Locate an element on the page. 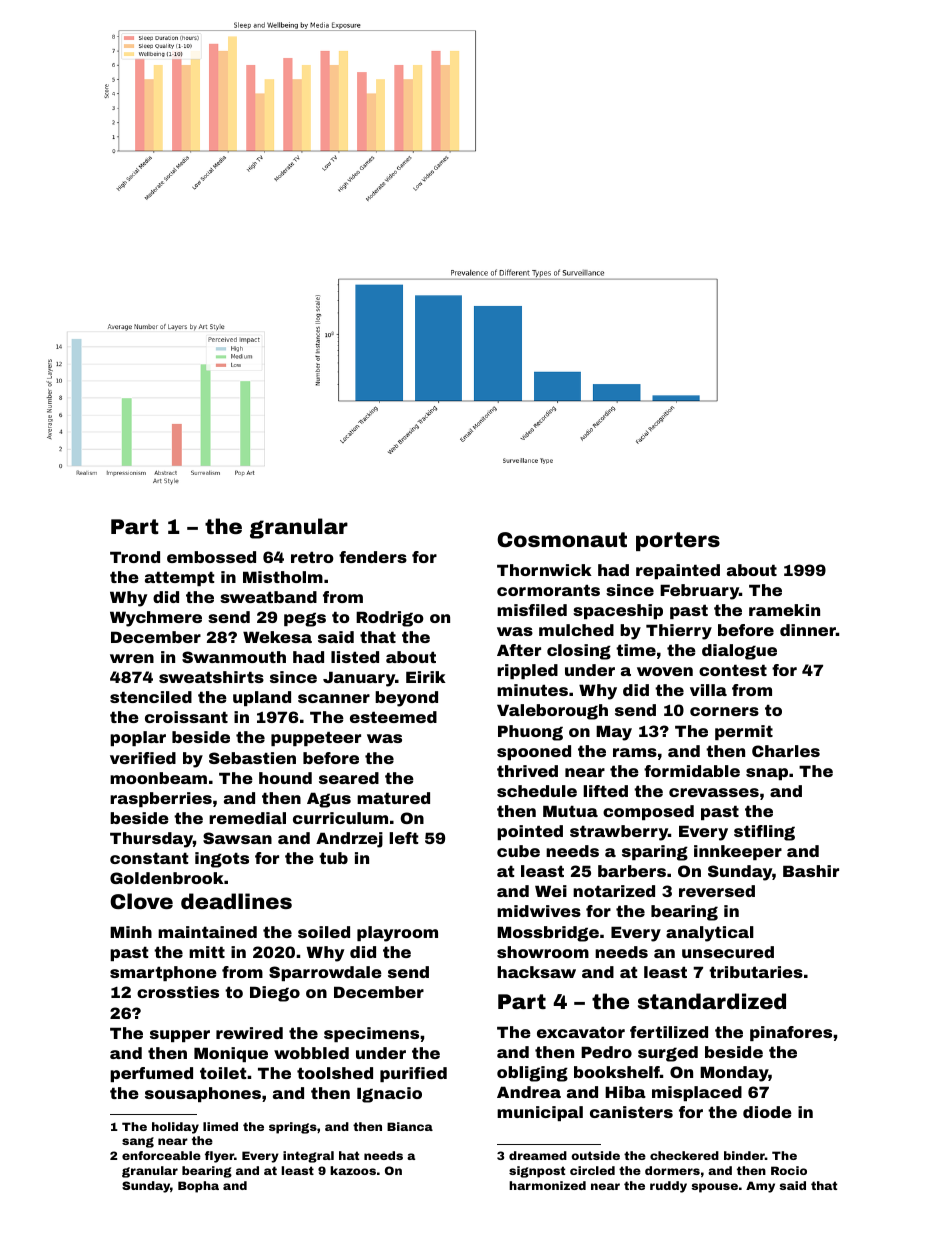 The height and width of the document is (1233, 952). spooned is located at coordinates (534, 752).
